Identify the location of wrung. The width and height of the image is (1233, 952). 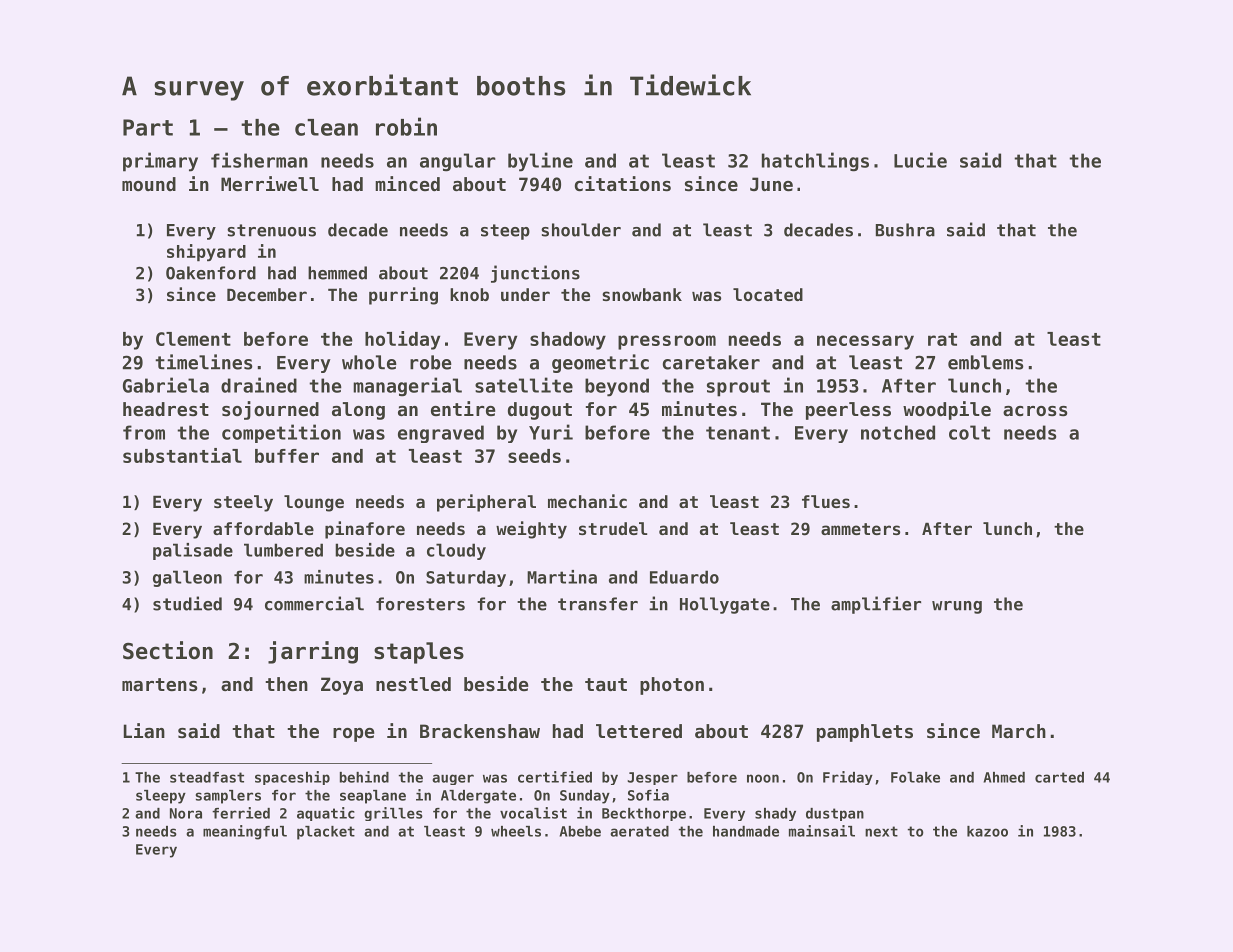
(957, 607).
